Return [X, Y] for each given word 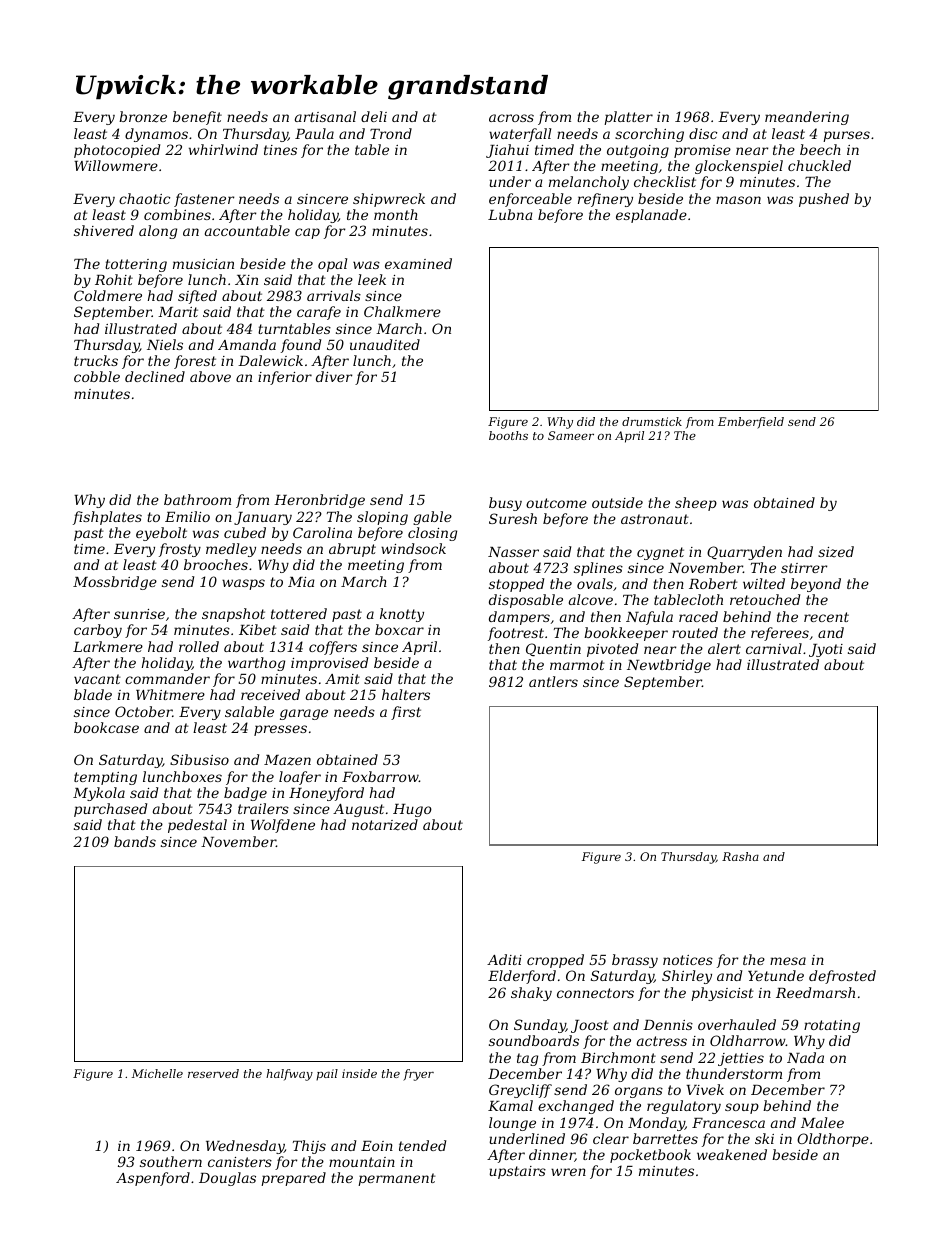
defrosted [842, 977]
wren [568, 1172]
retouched [765, 599]
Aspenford [153, 1179]
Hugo [412, 810]
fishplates [107, 518]
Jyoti [826, 650]
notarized [385, 825]
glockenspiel [739, 167]
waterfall [520, 135]
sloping [382, 518]
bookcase [106, 727]
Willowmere [116, 165]
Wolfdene [283, 826]
